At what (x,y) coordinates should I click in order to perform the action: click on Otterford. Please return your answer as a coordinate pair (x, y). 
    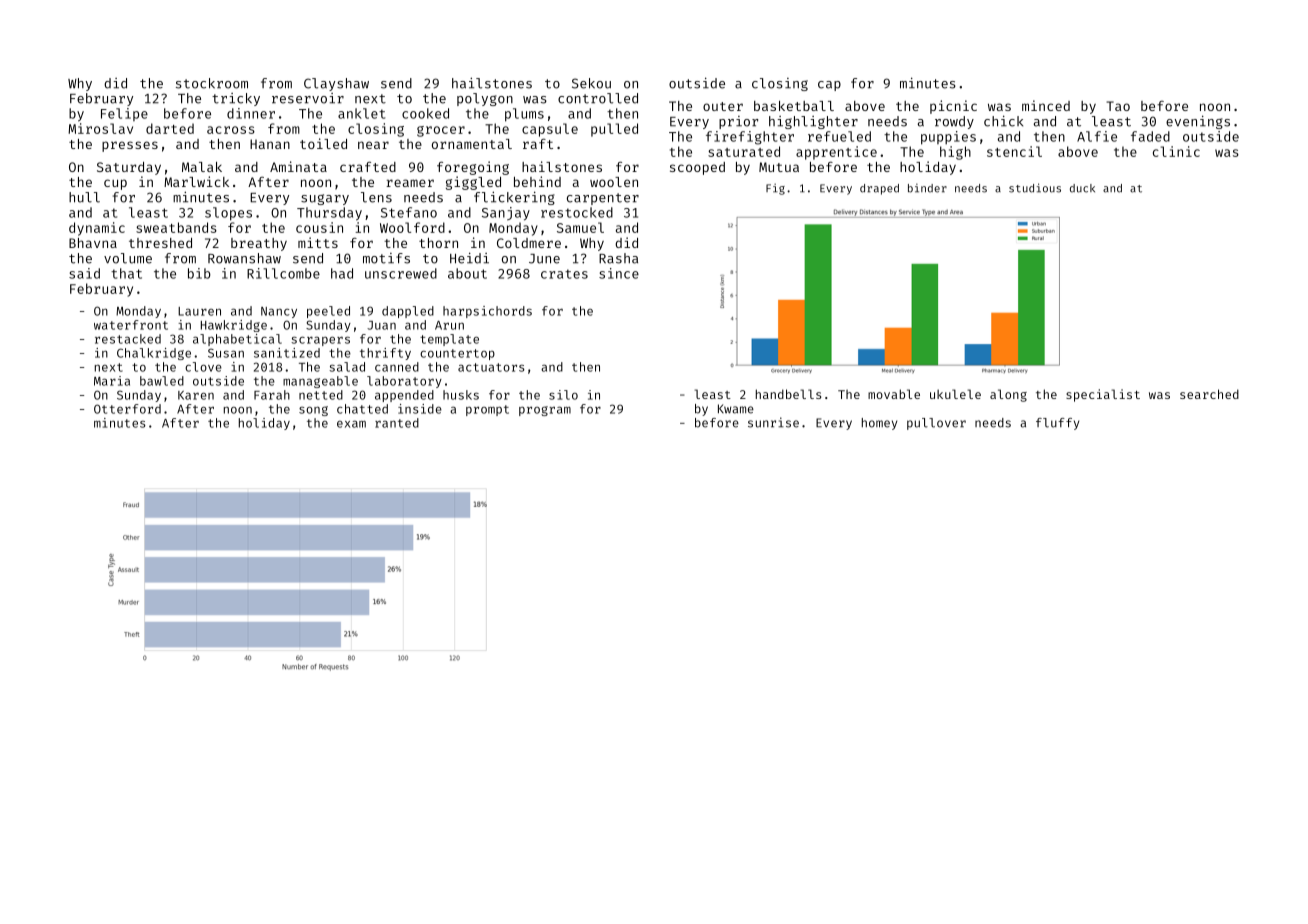
    Looking at the image, I should click on (127, 409).
